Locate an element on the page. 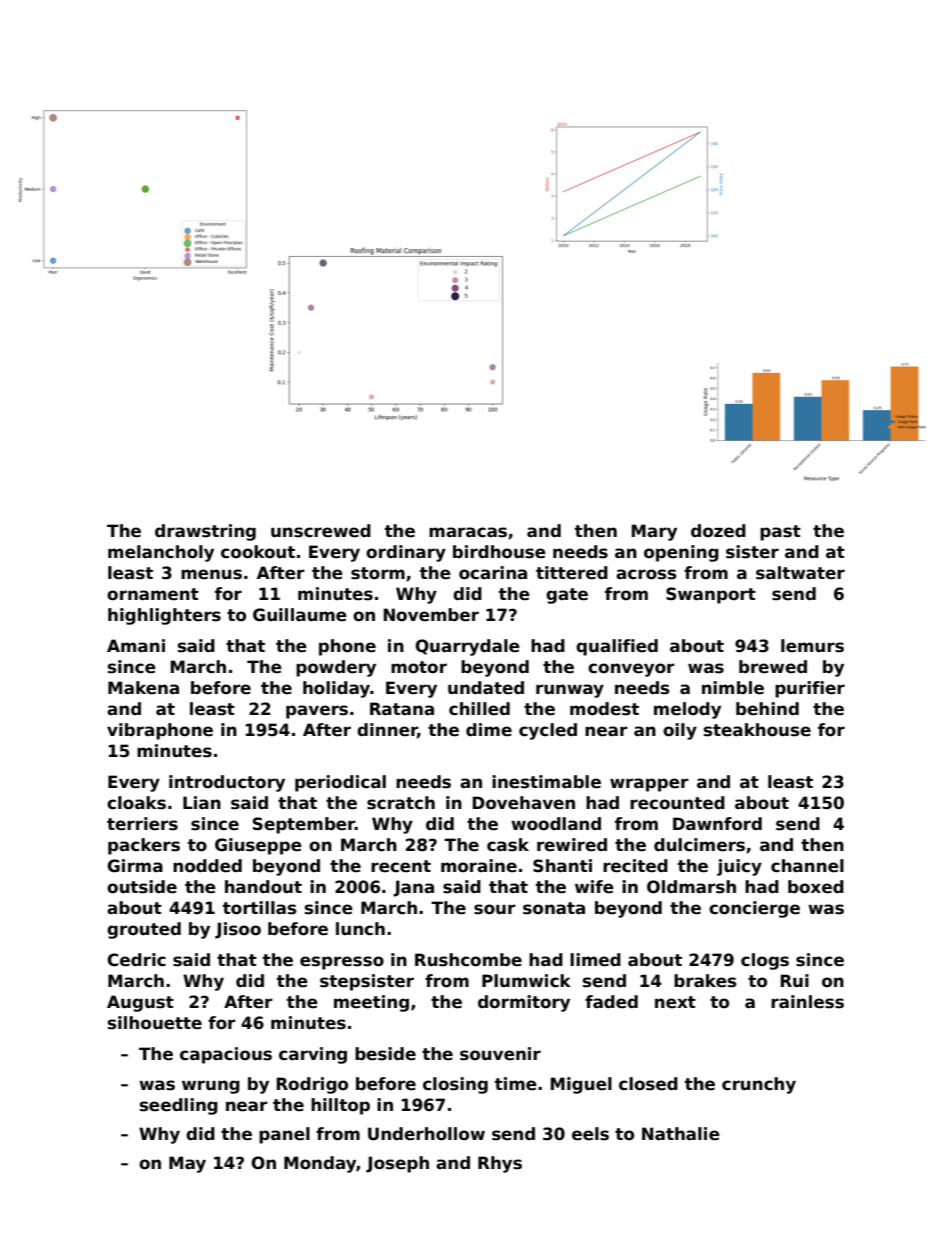 The width and height of the document is (952, 1233). melancholy is located at coordinates (161, 553).
